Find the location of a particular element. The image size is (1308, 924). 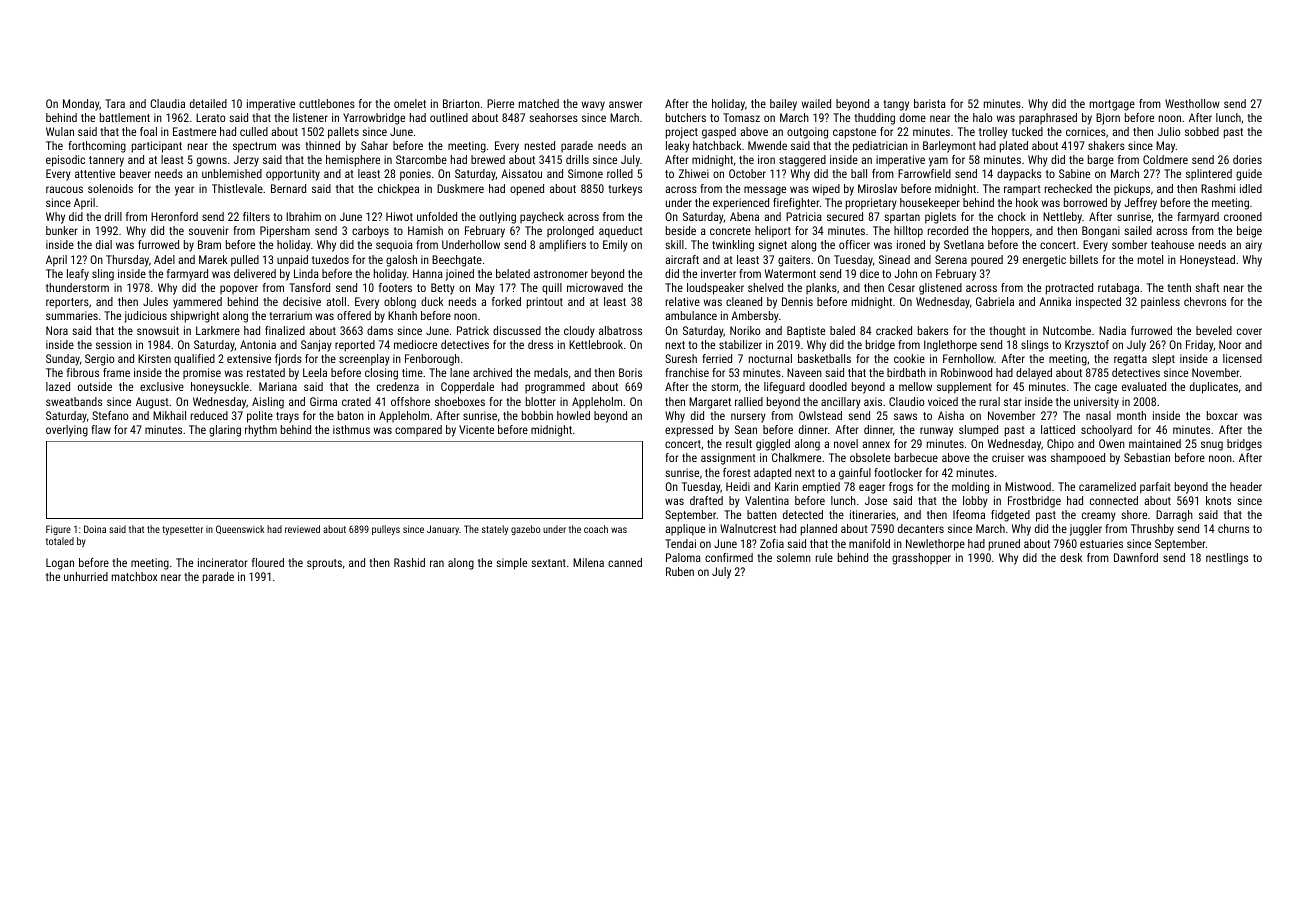

Margaret is located at coordinates (710, 403).
